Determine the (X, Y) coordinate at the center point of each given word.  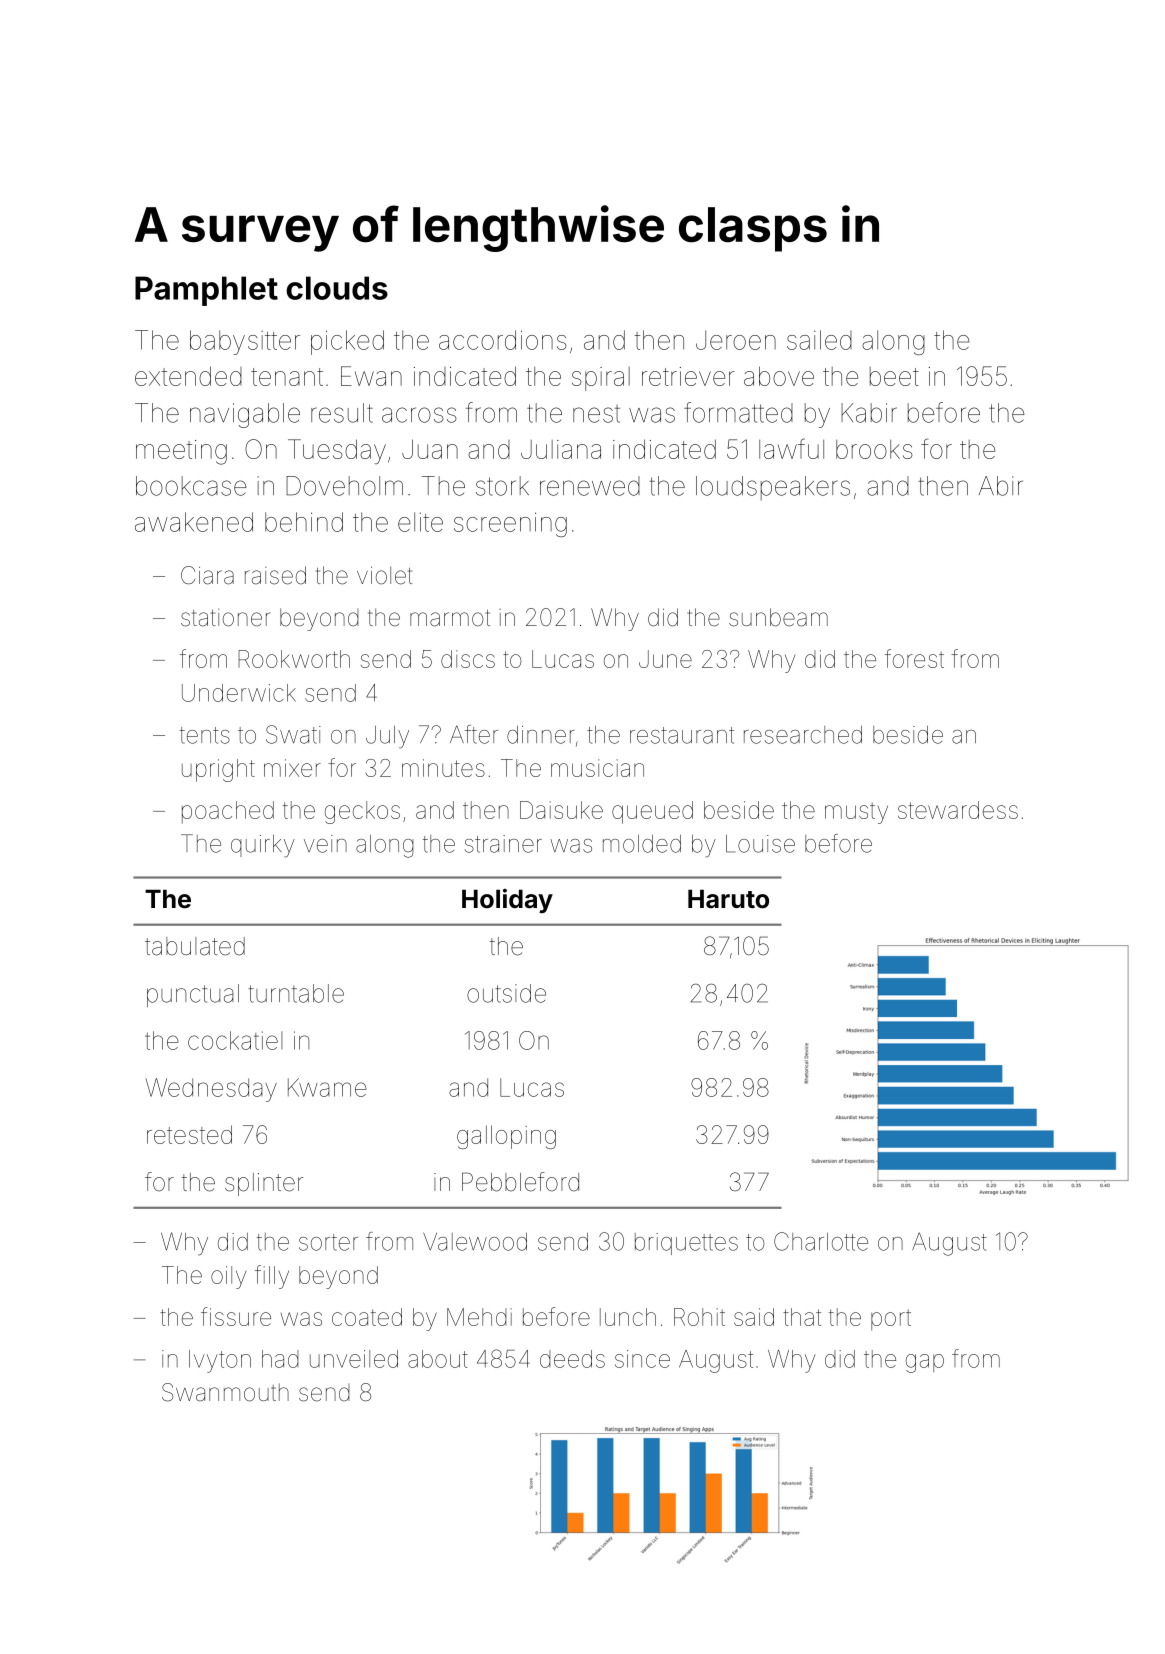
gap (925, 1363)
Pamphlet (206, 291)
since (642, 1359)
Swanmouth (225, 1392)
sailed (819, 340)
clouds (337, 288)
